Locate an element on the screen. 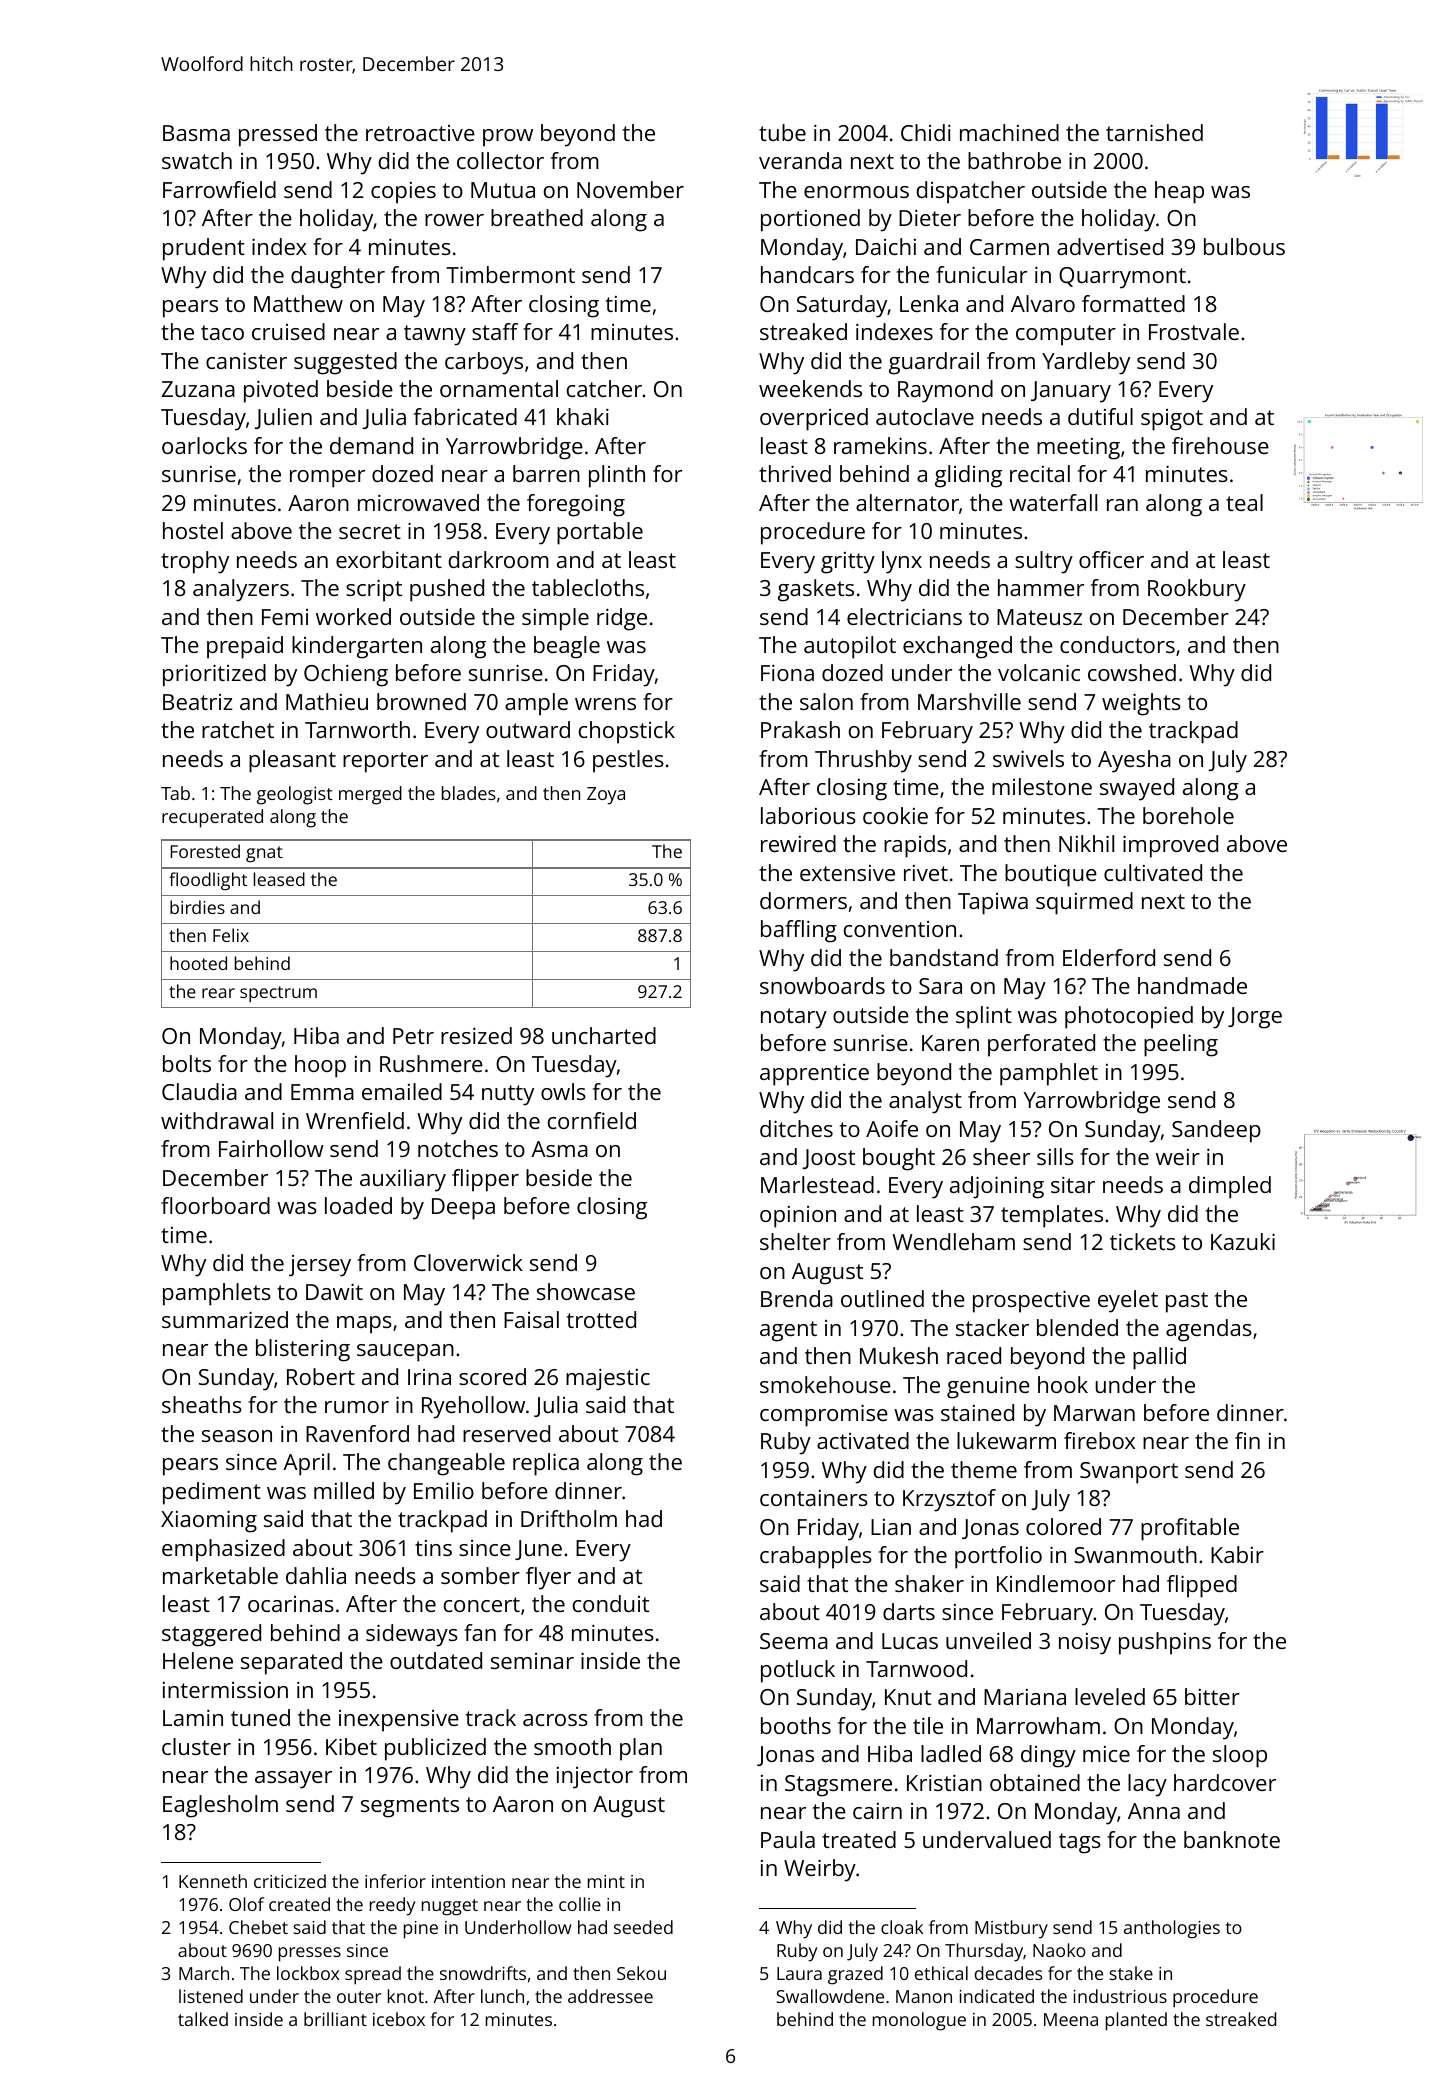 The image size is (1450, 2100). tuned is located at coordinates (260, 1717).
